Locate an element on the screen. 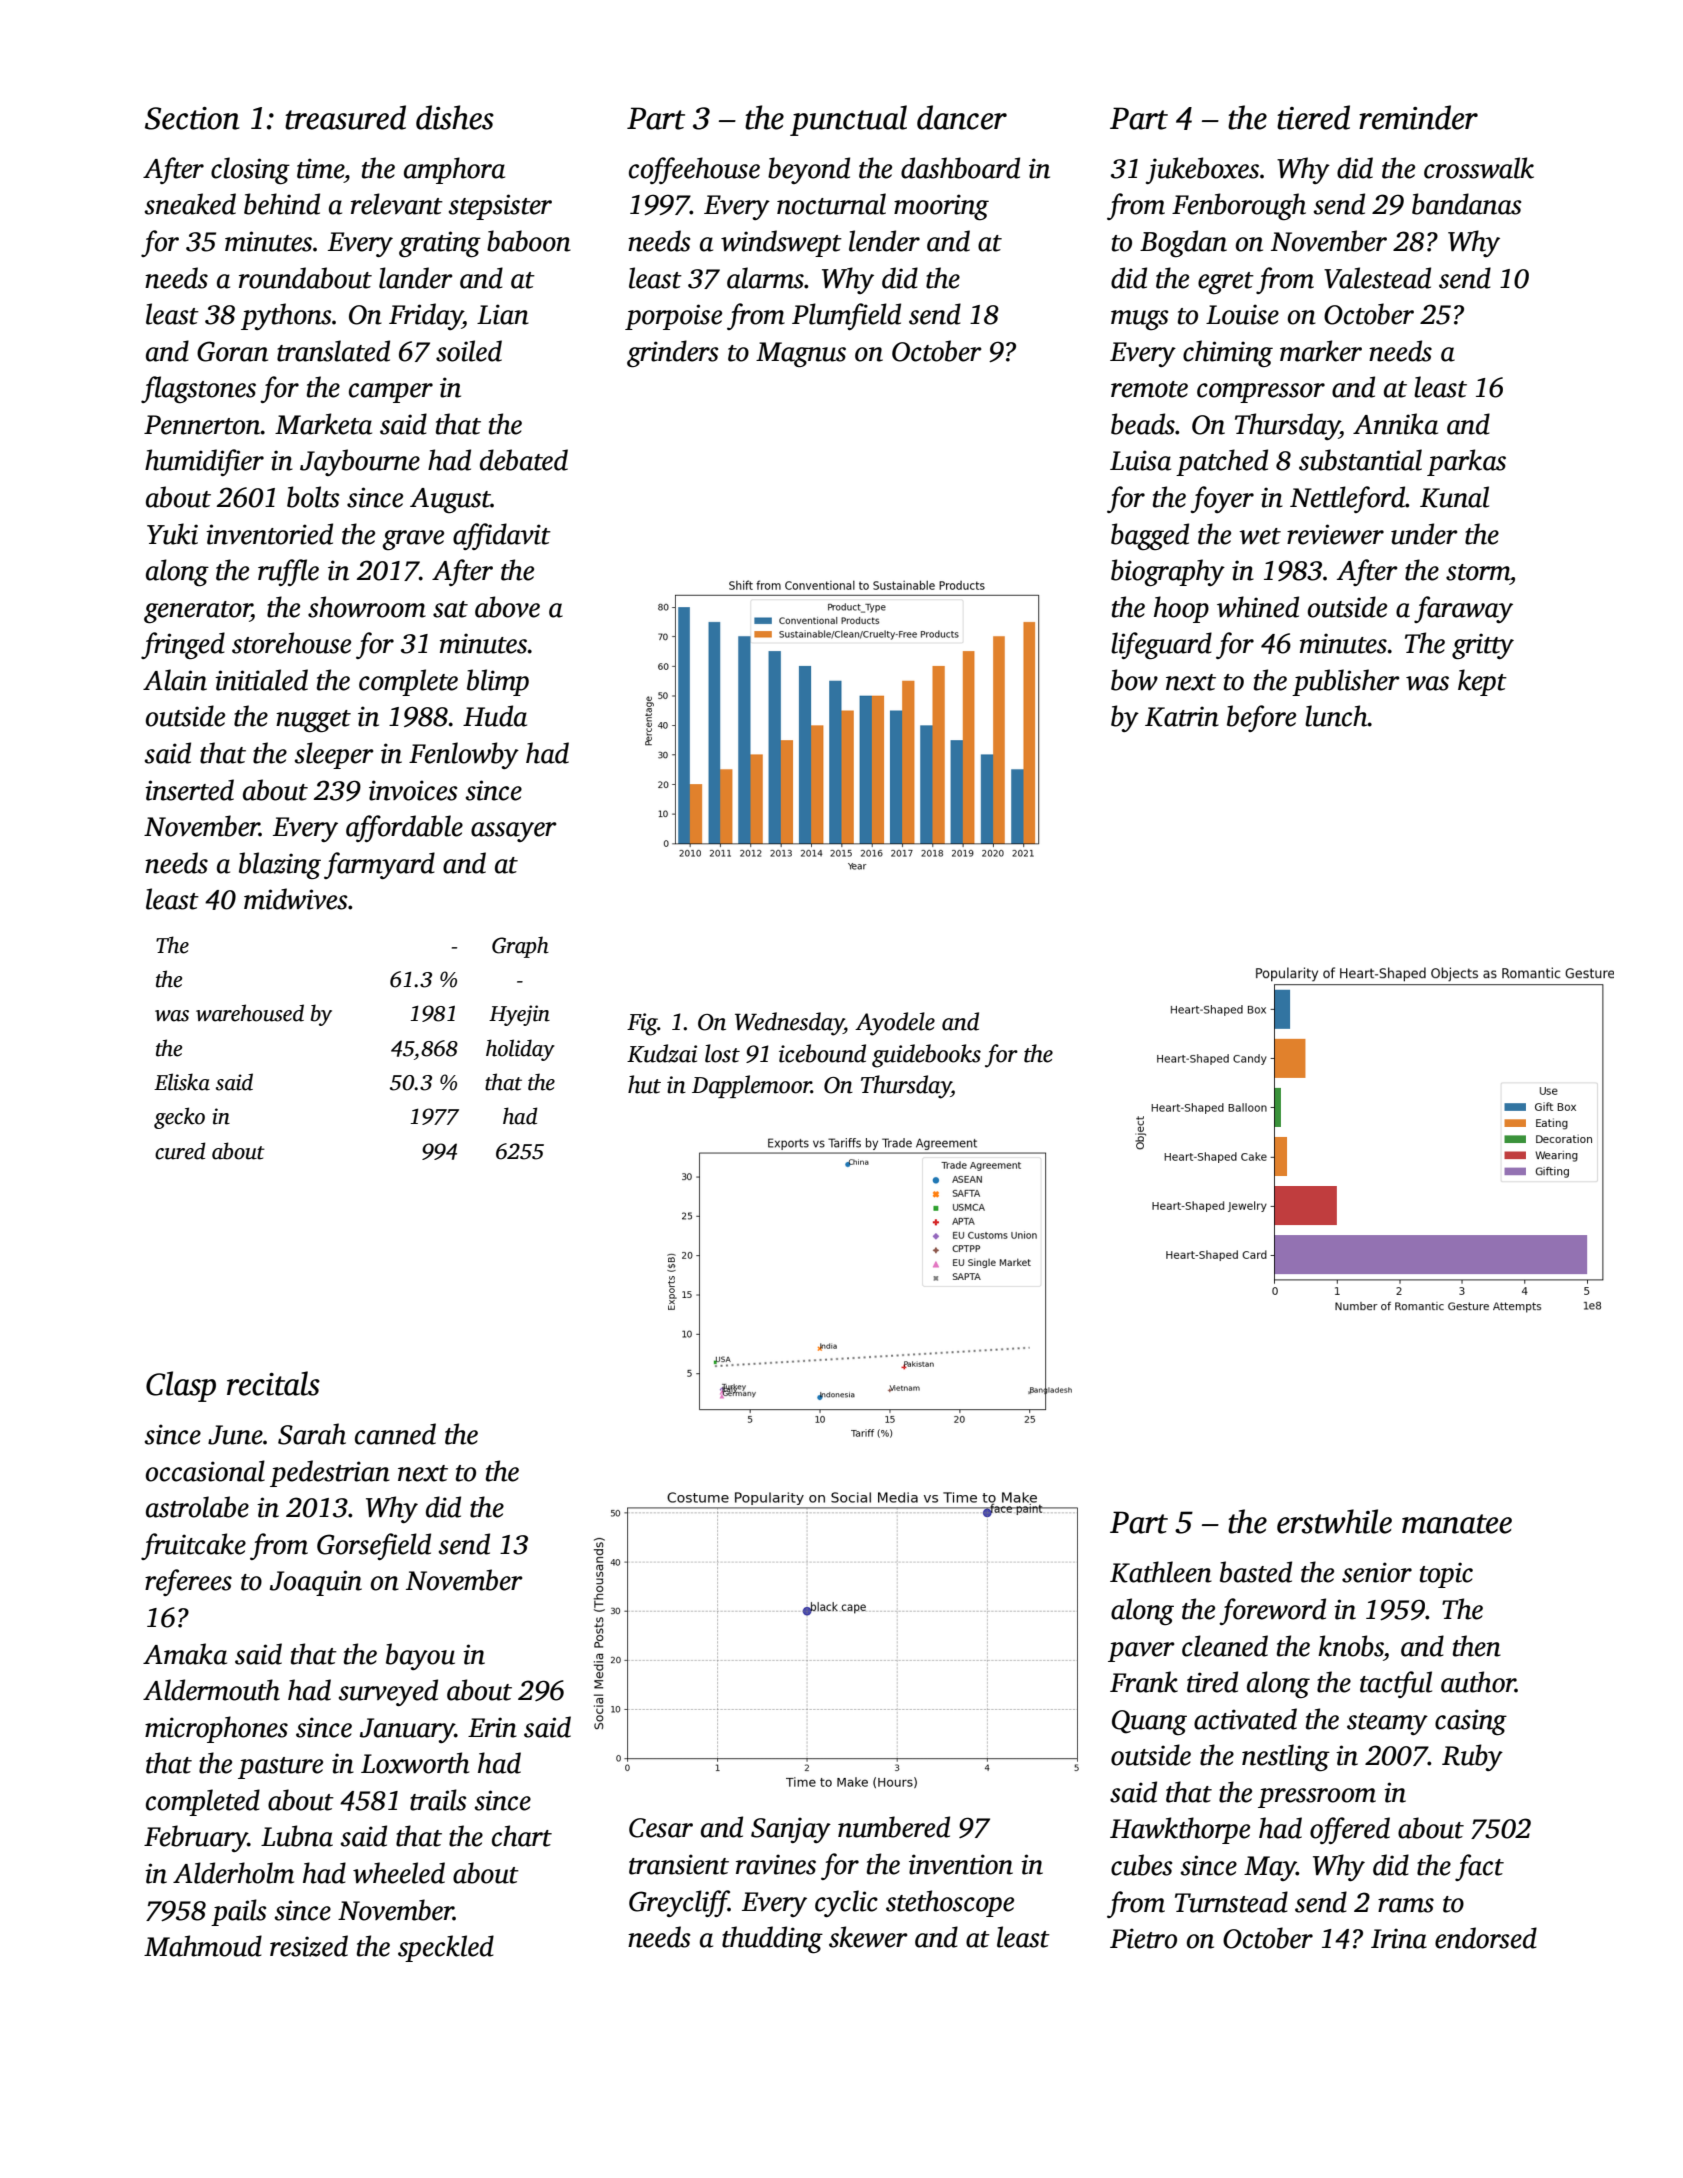 The width and height of the screenshot is (1683, 2178). bandanas is located at coordinates (1466, 204).
